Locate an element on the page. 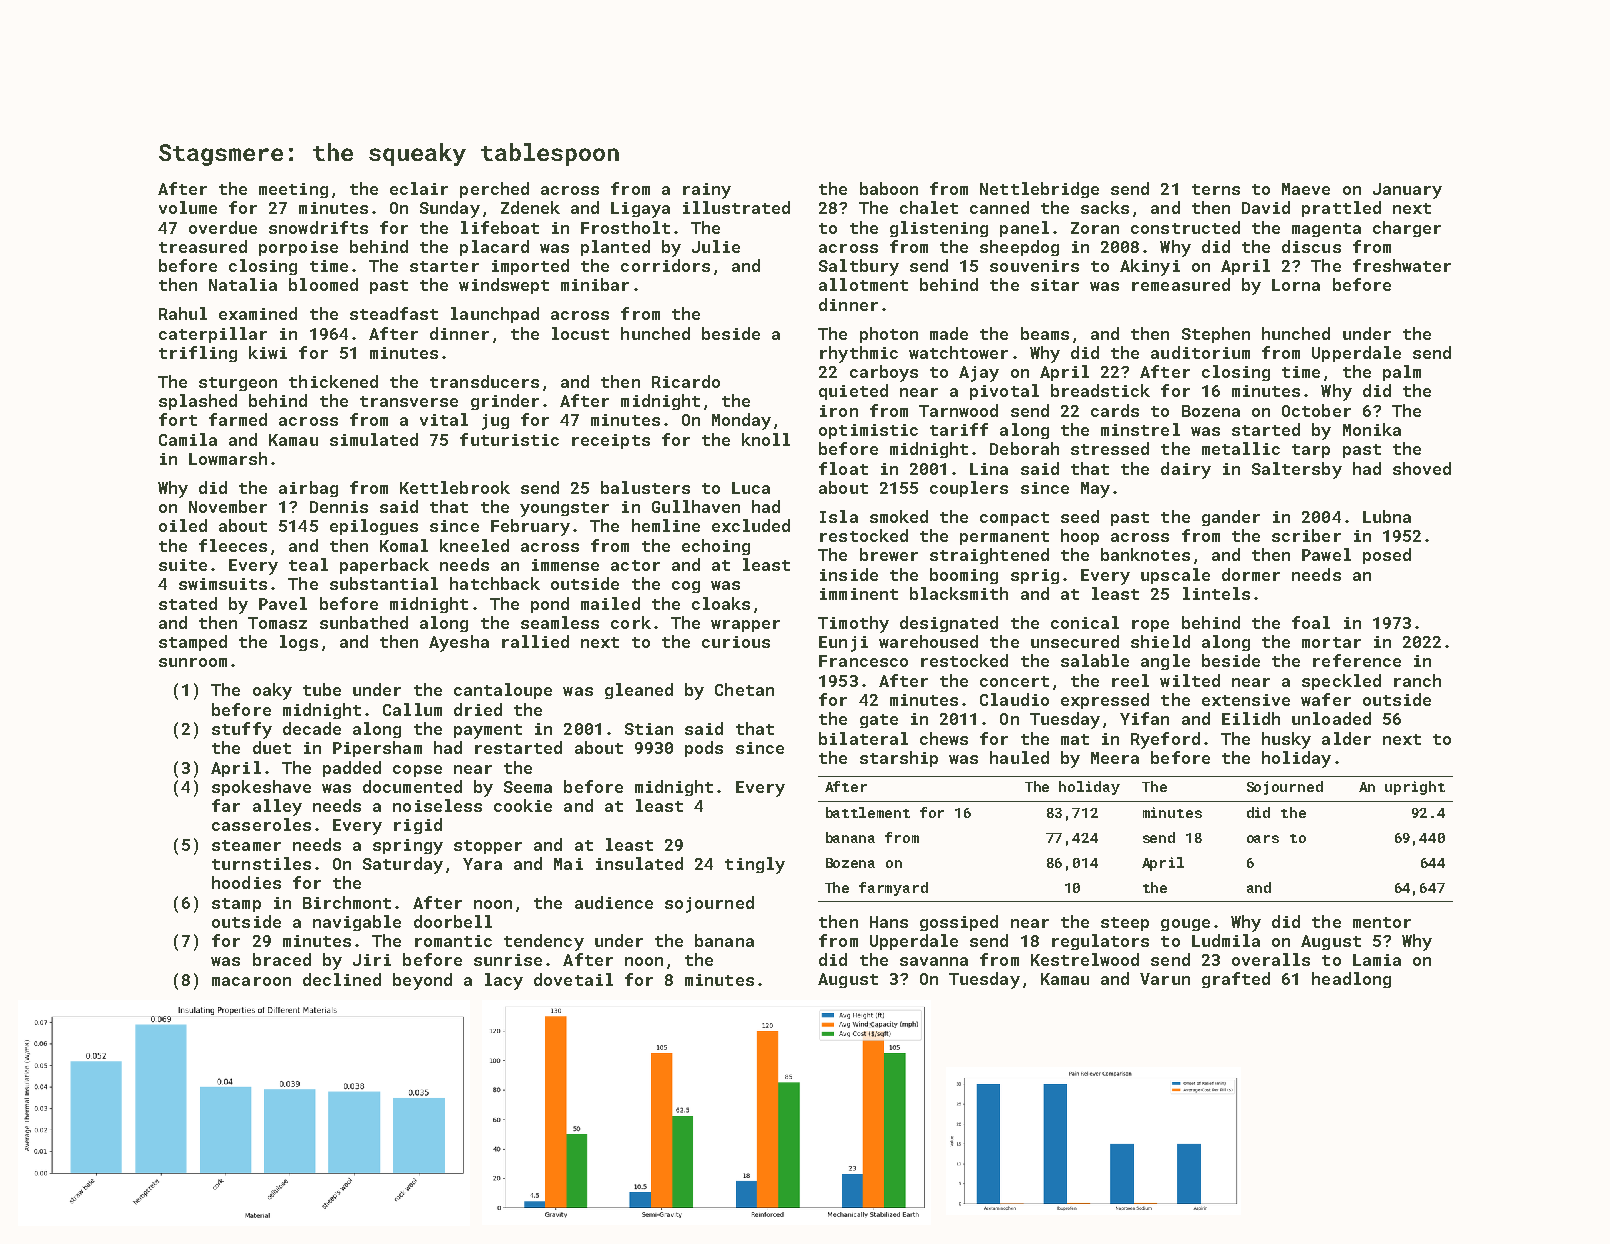 This image has width=1610, height=1244. placard is located at coordinates (494, 248).
